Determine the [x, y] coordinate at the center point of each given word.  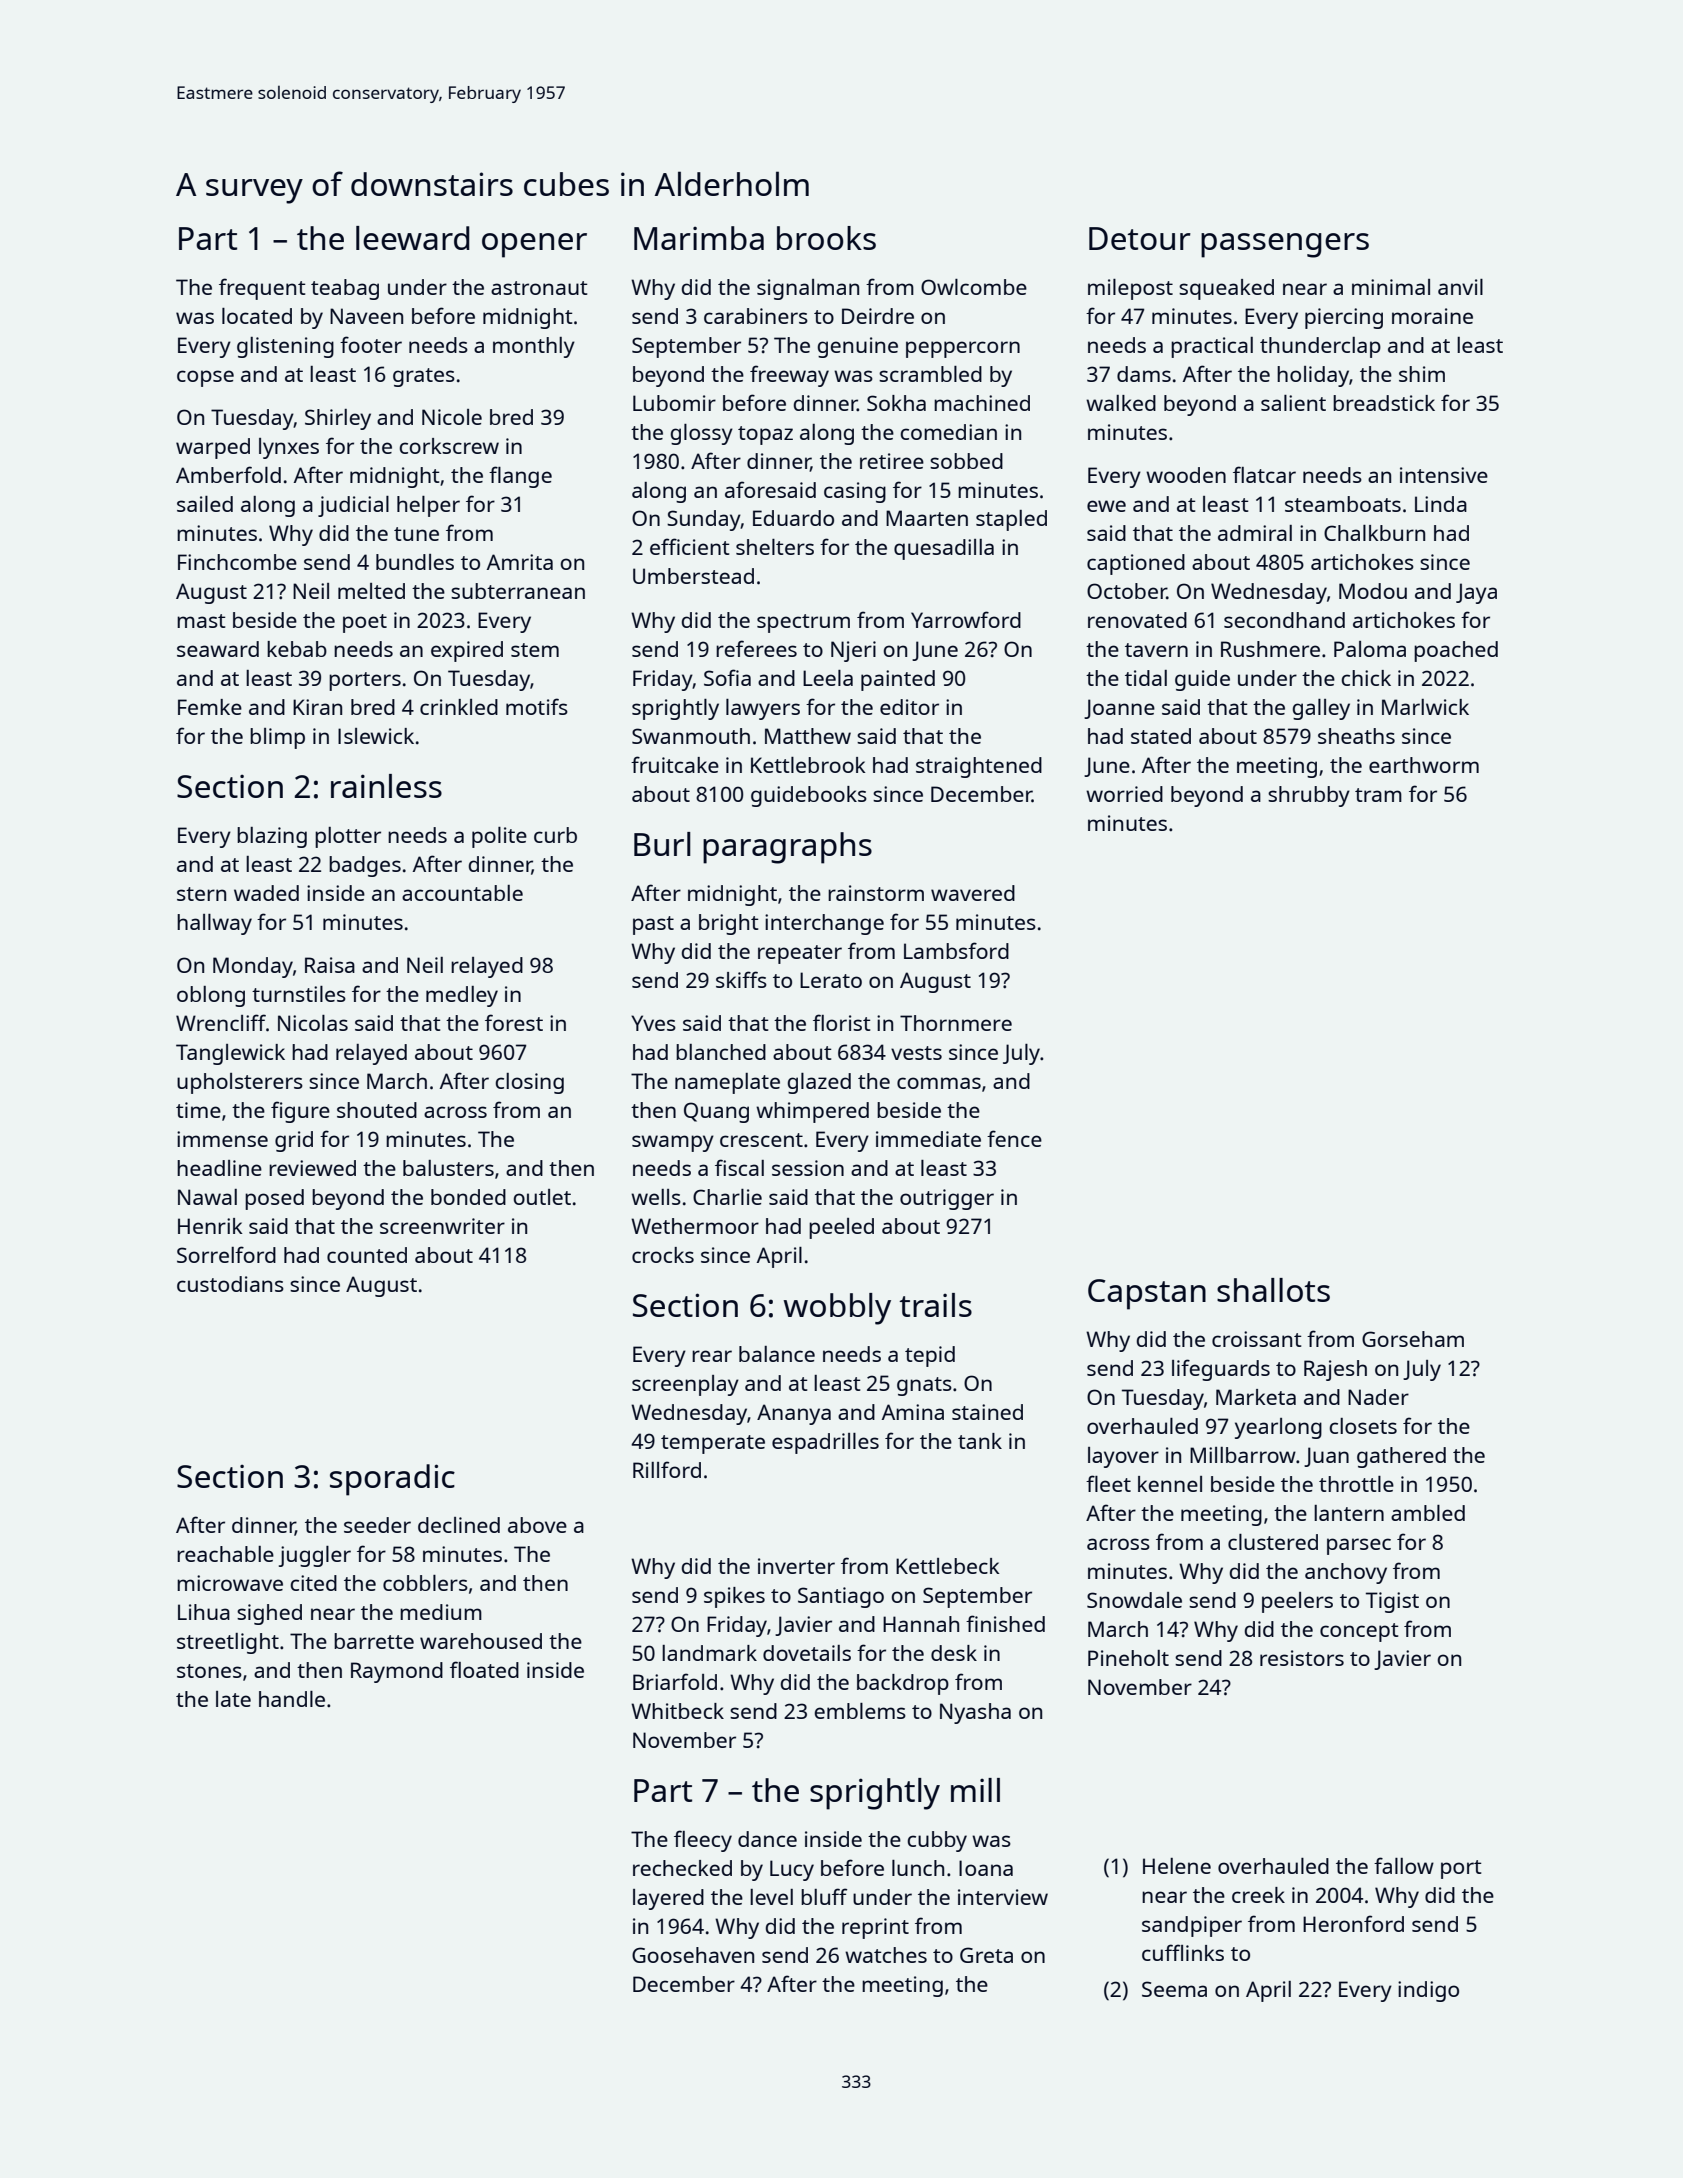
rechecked [682, 1868]
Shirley [338, 419]
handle [292, 1699]
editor [909, 707]
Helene [1177, 1866]
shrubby [1309, 796]
